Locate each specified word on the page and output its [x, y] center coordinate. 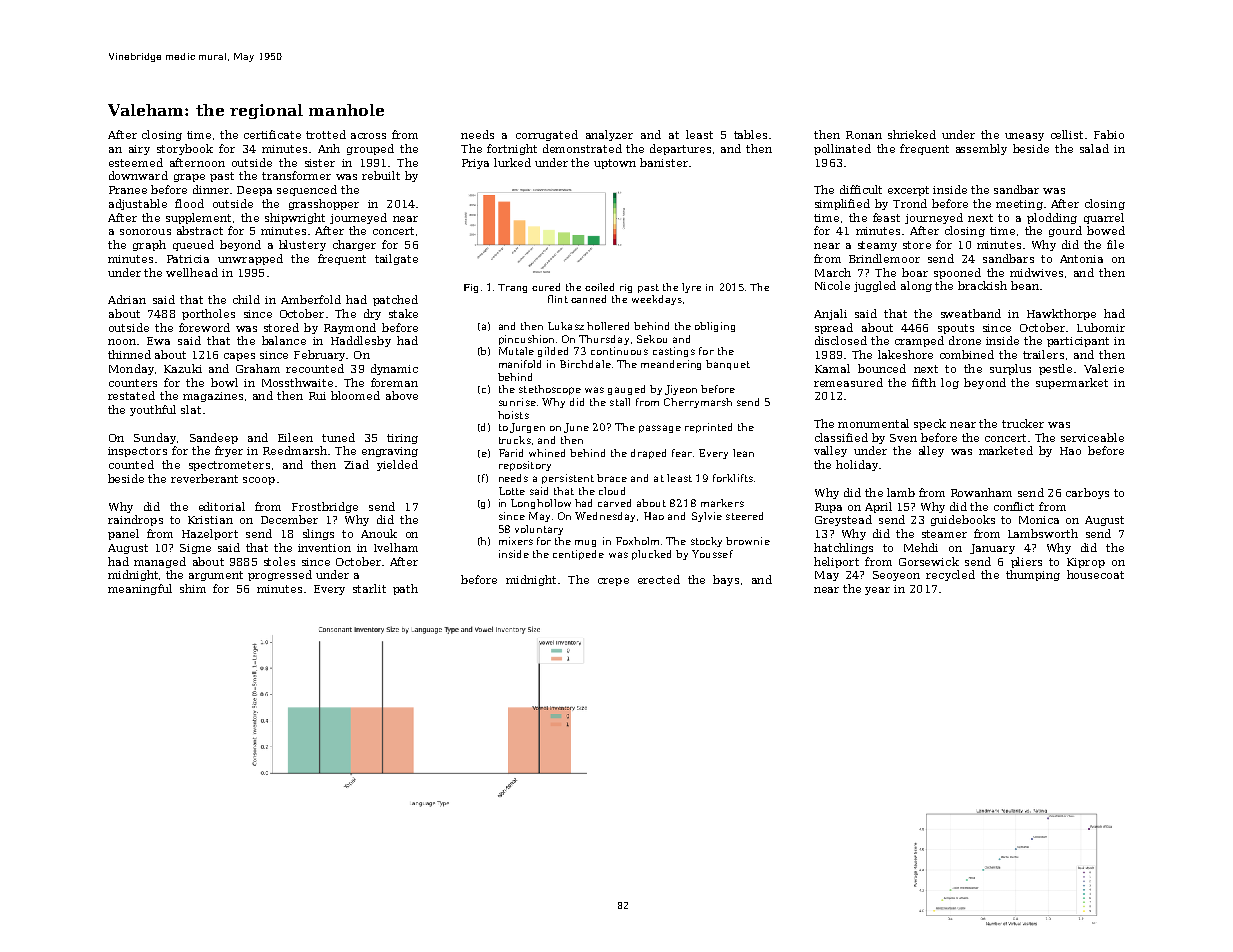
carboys [1087, 493]
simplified [842, 204]
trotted [326, 134]
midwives [1036, 272]
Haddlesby [361, 341]
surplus [1010, 369]
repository [525, 466]
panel [123, 534]
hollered [608, 326]
